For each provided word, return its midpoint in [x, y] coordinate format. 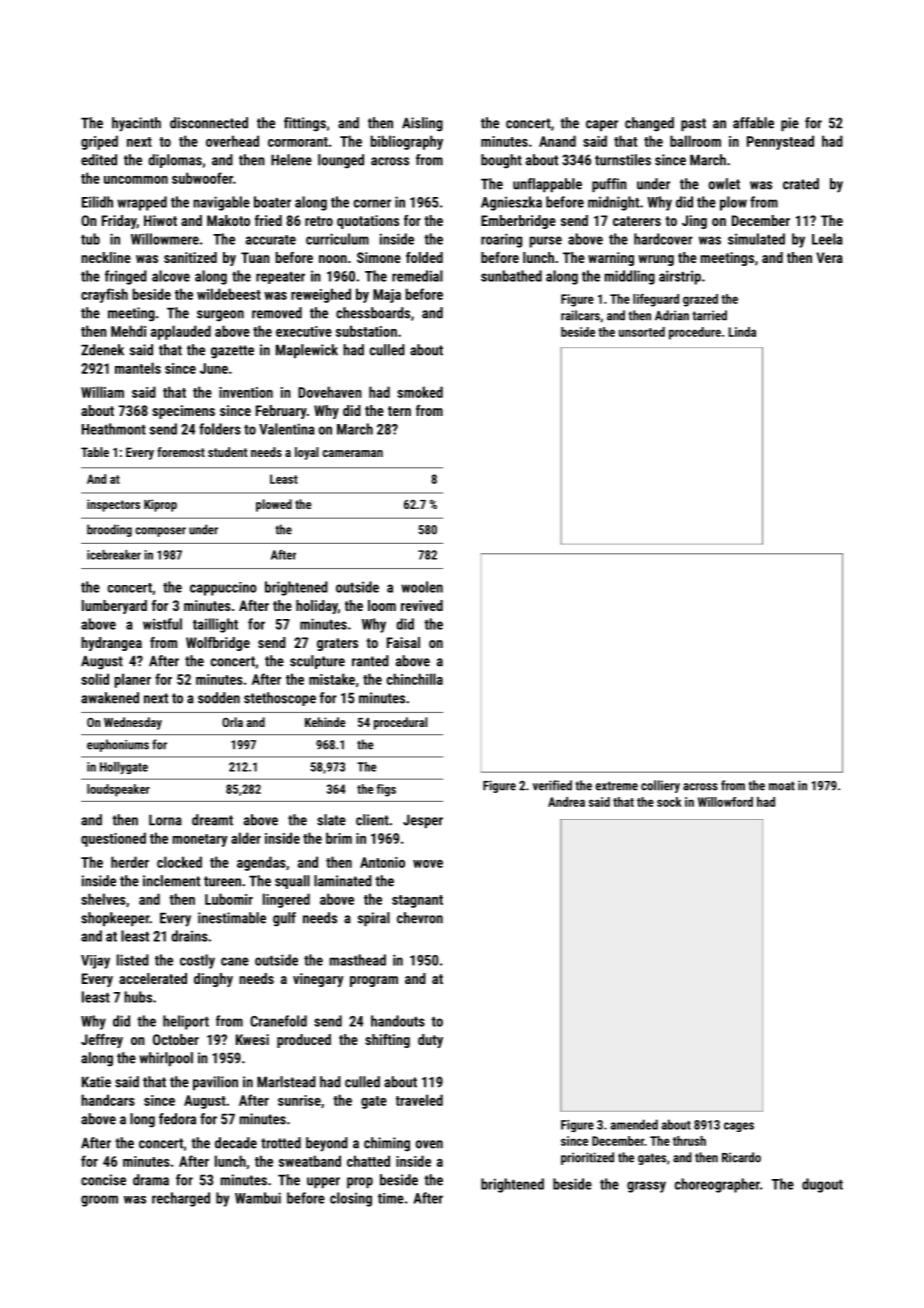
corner [372, 203]
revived [422, 605]
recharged [181, 1199]
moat [782, 786]
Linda [742, 332]
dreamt [212, 820]
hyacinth [136, 124]
